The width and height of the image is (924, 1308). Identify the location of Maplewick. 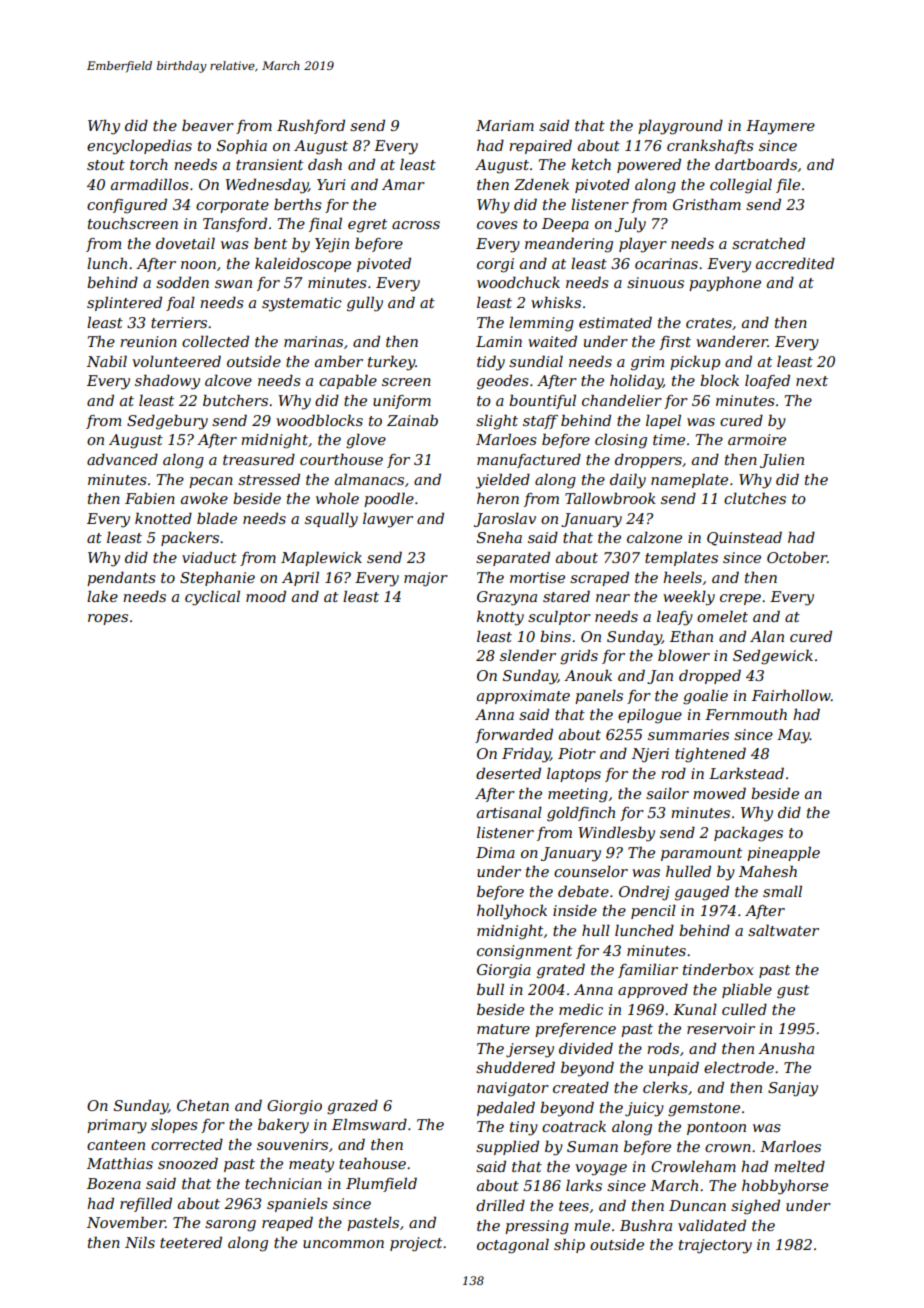
(321, 558).
